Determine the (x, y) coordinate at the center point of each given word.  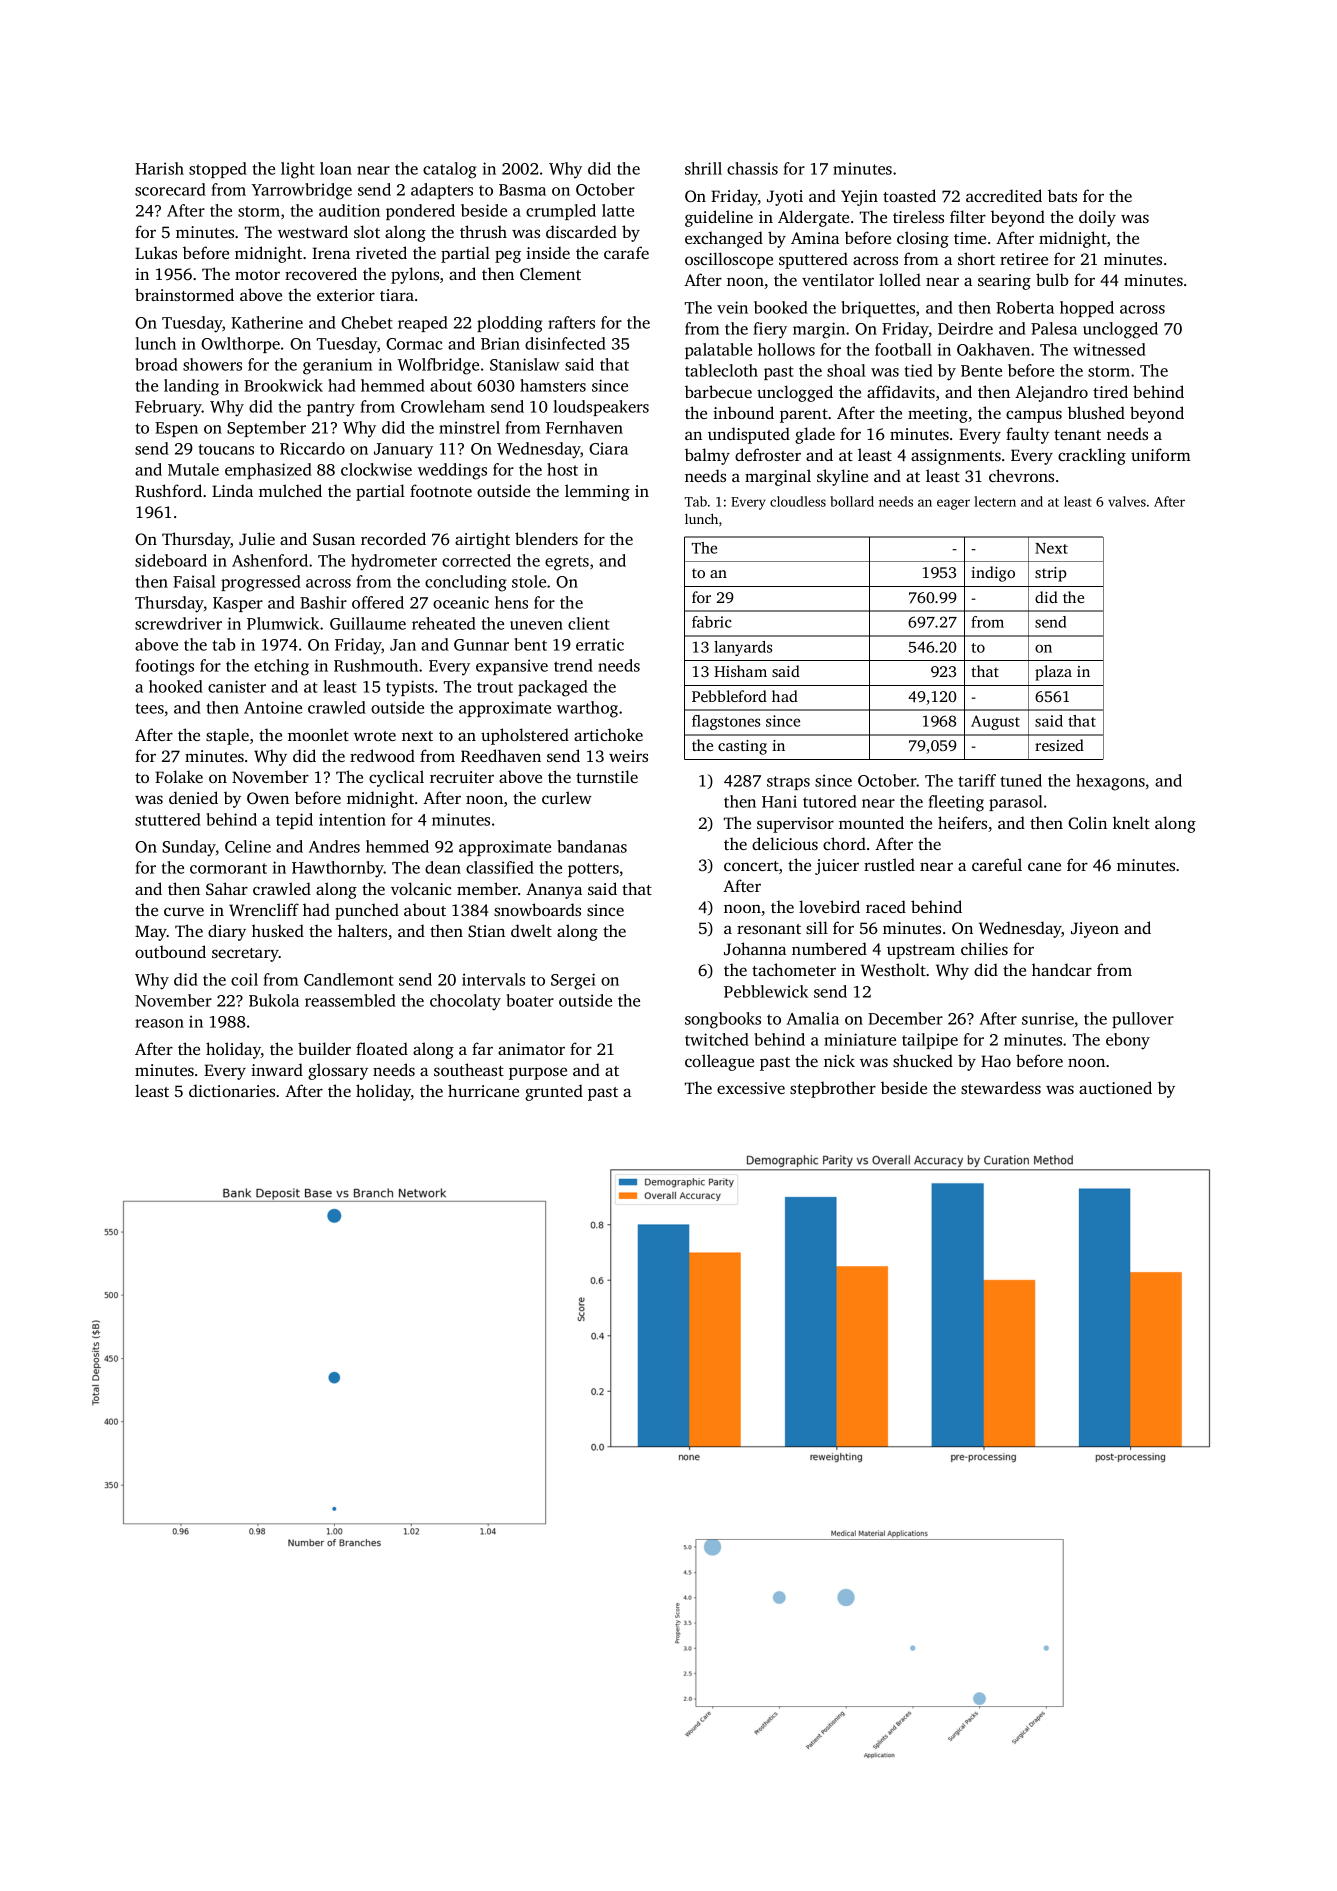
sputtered (813, 260)
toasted (909, 195)
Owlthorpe (240, 345)
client (589, 623)
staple (227, 736)
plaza (1053, 673)
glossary (338, 1071)
